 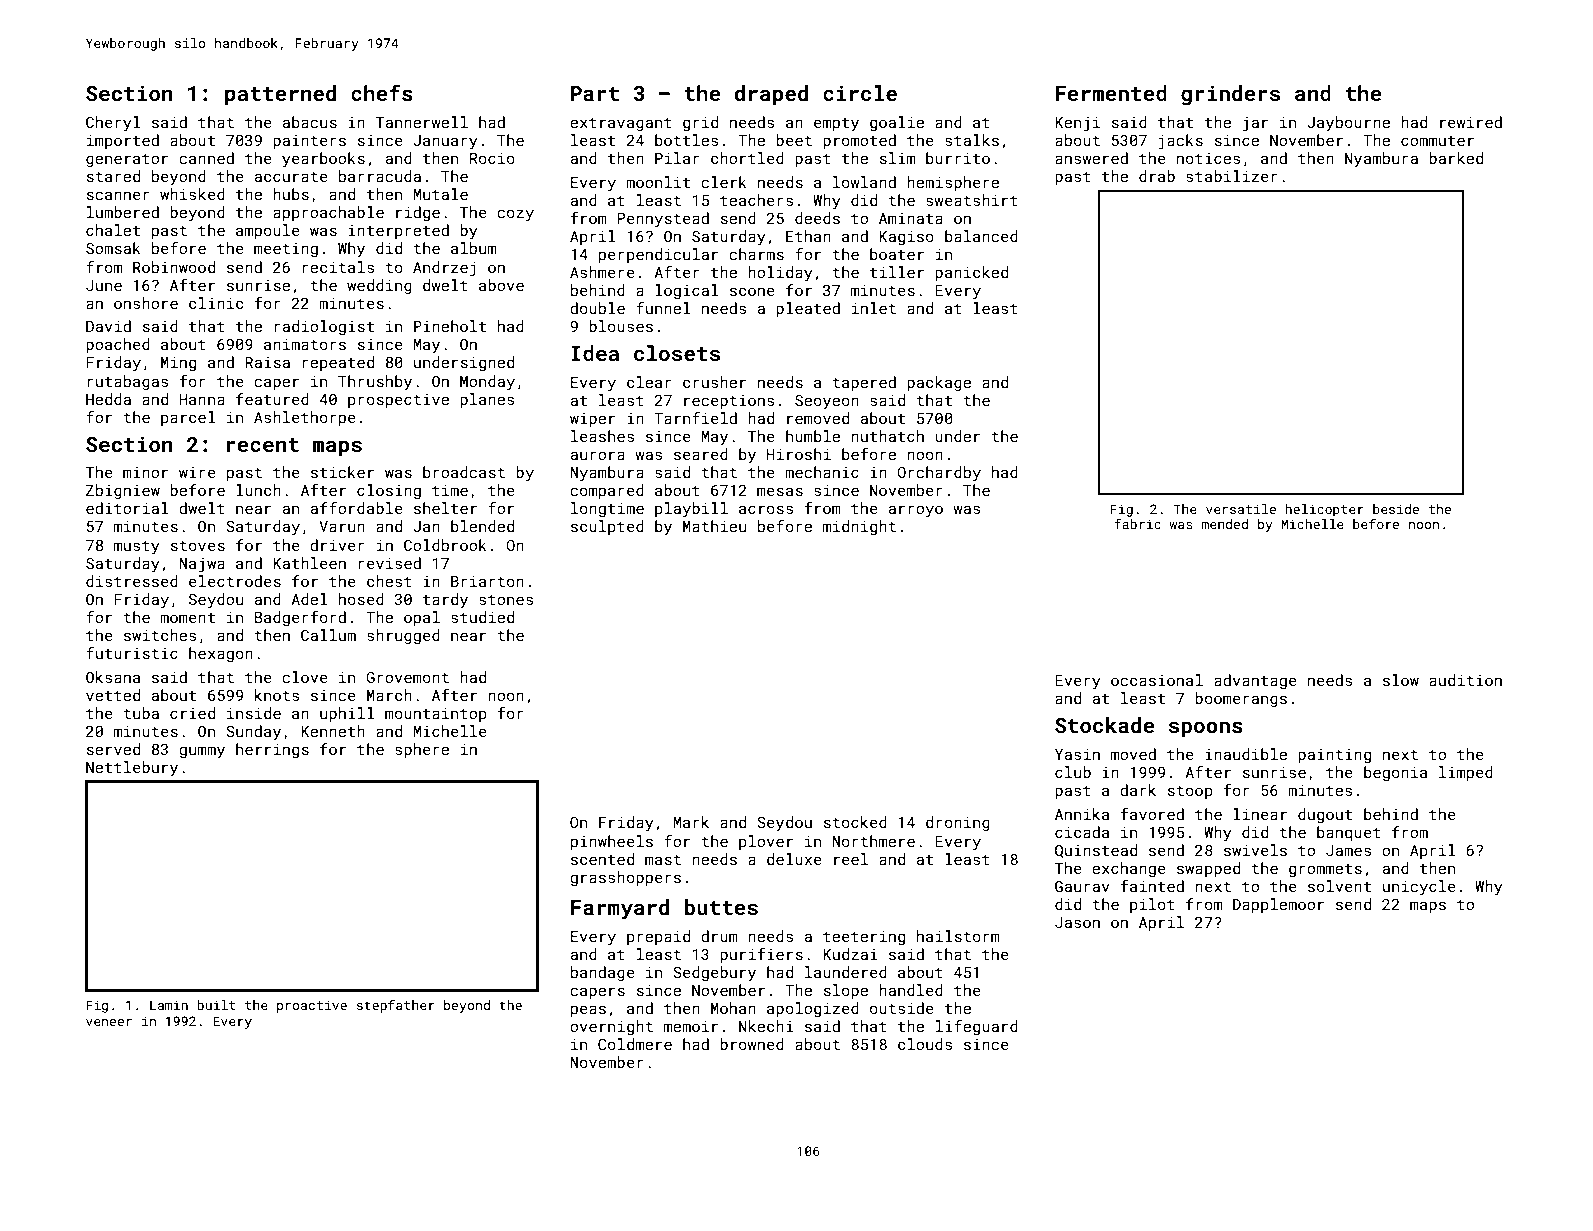 I want to click on beside, so click(x=1396, y=509).
